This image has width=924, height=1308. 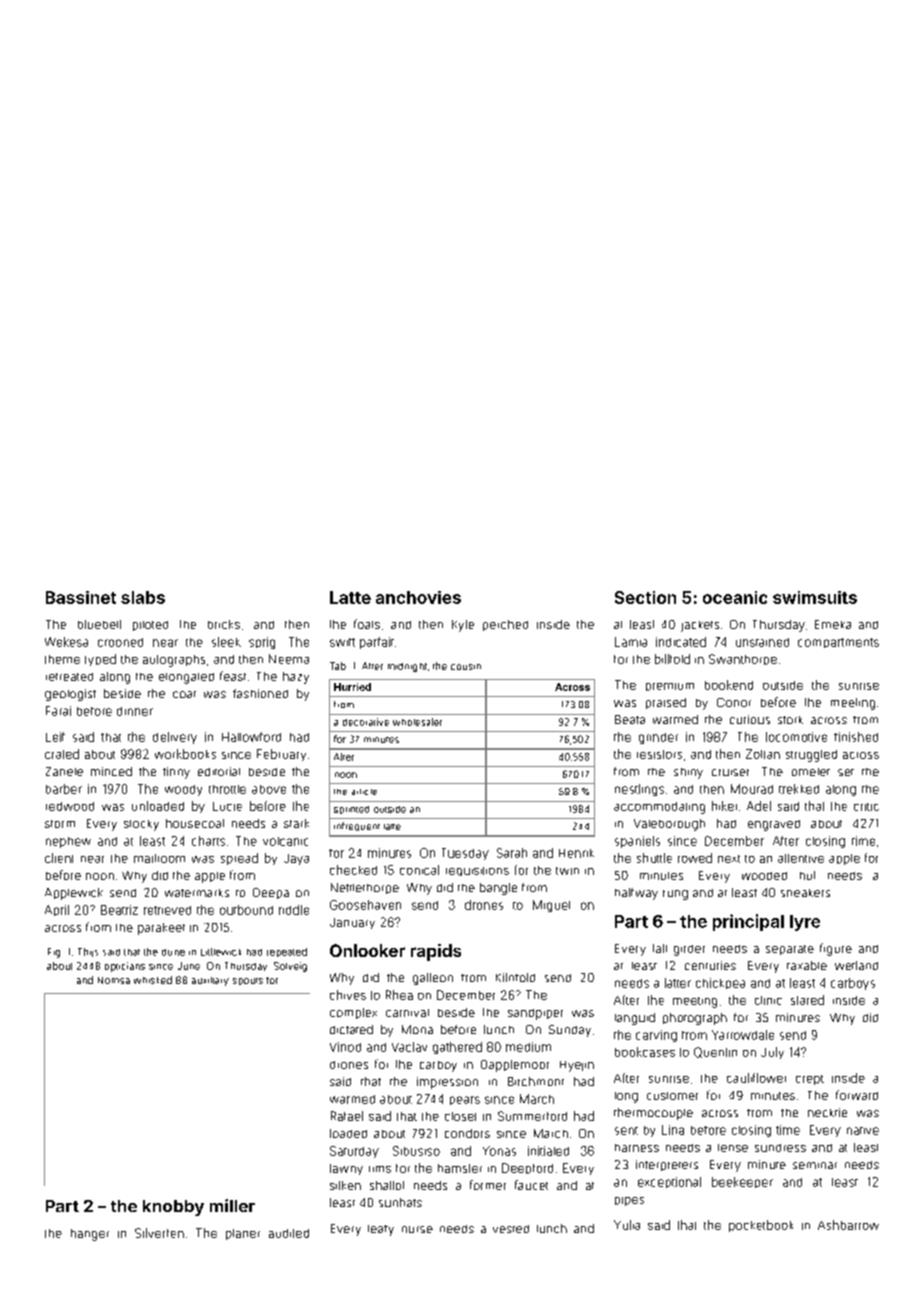 What do you see at coordinates (730, 772) in the image?
I see `cruiser` at bounding box center [730, 772].
